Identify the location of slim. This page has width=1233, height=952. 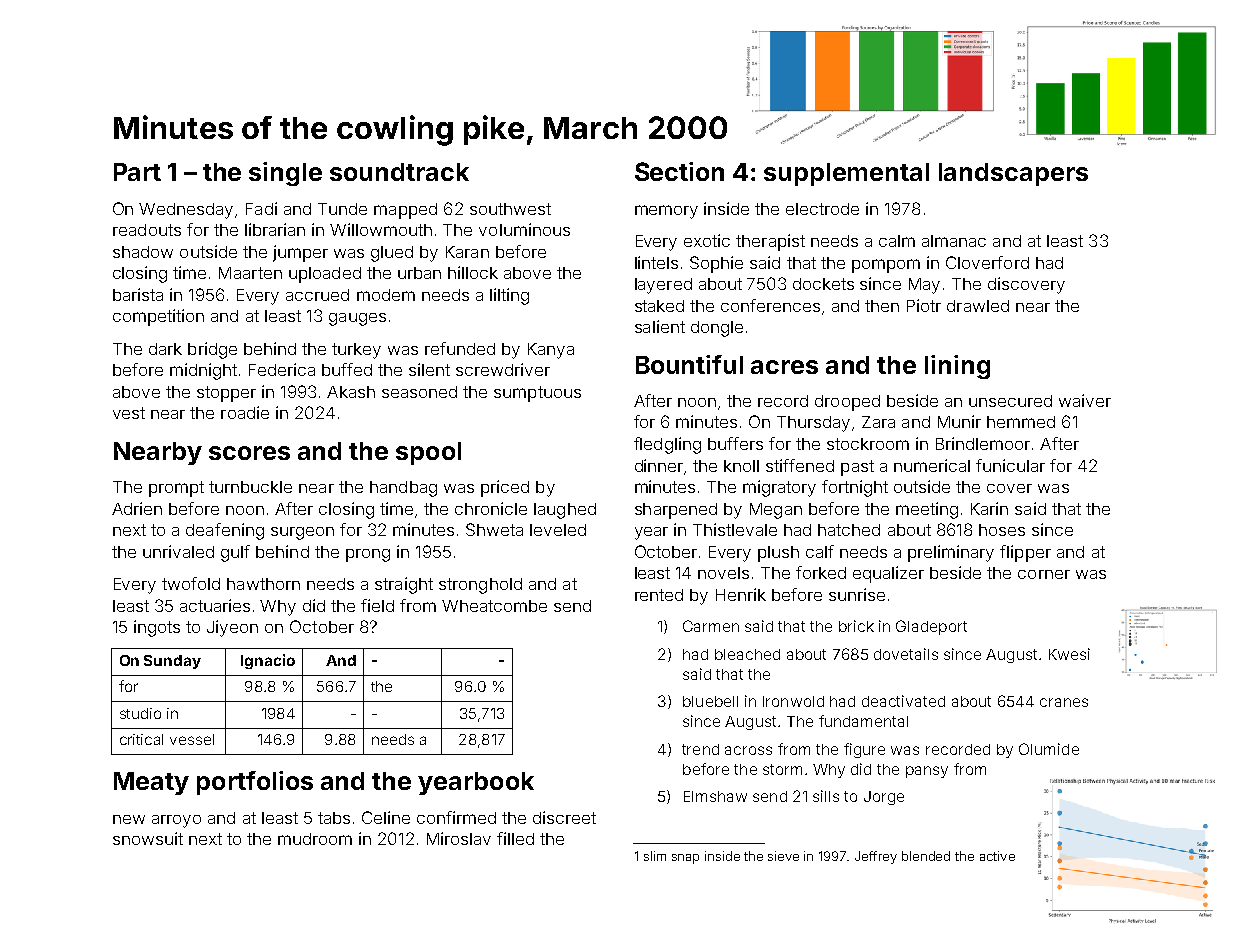
(655, 856).
